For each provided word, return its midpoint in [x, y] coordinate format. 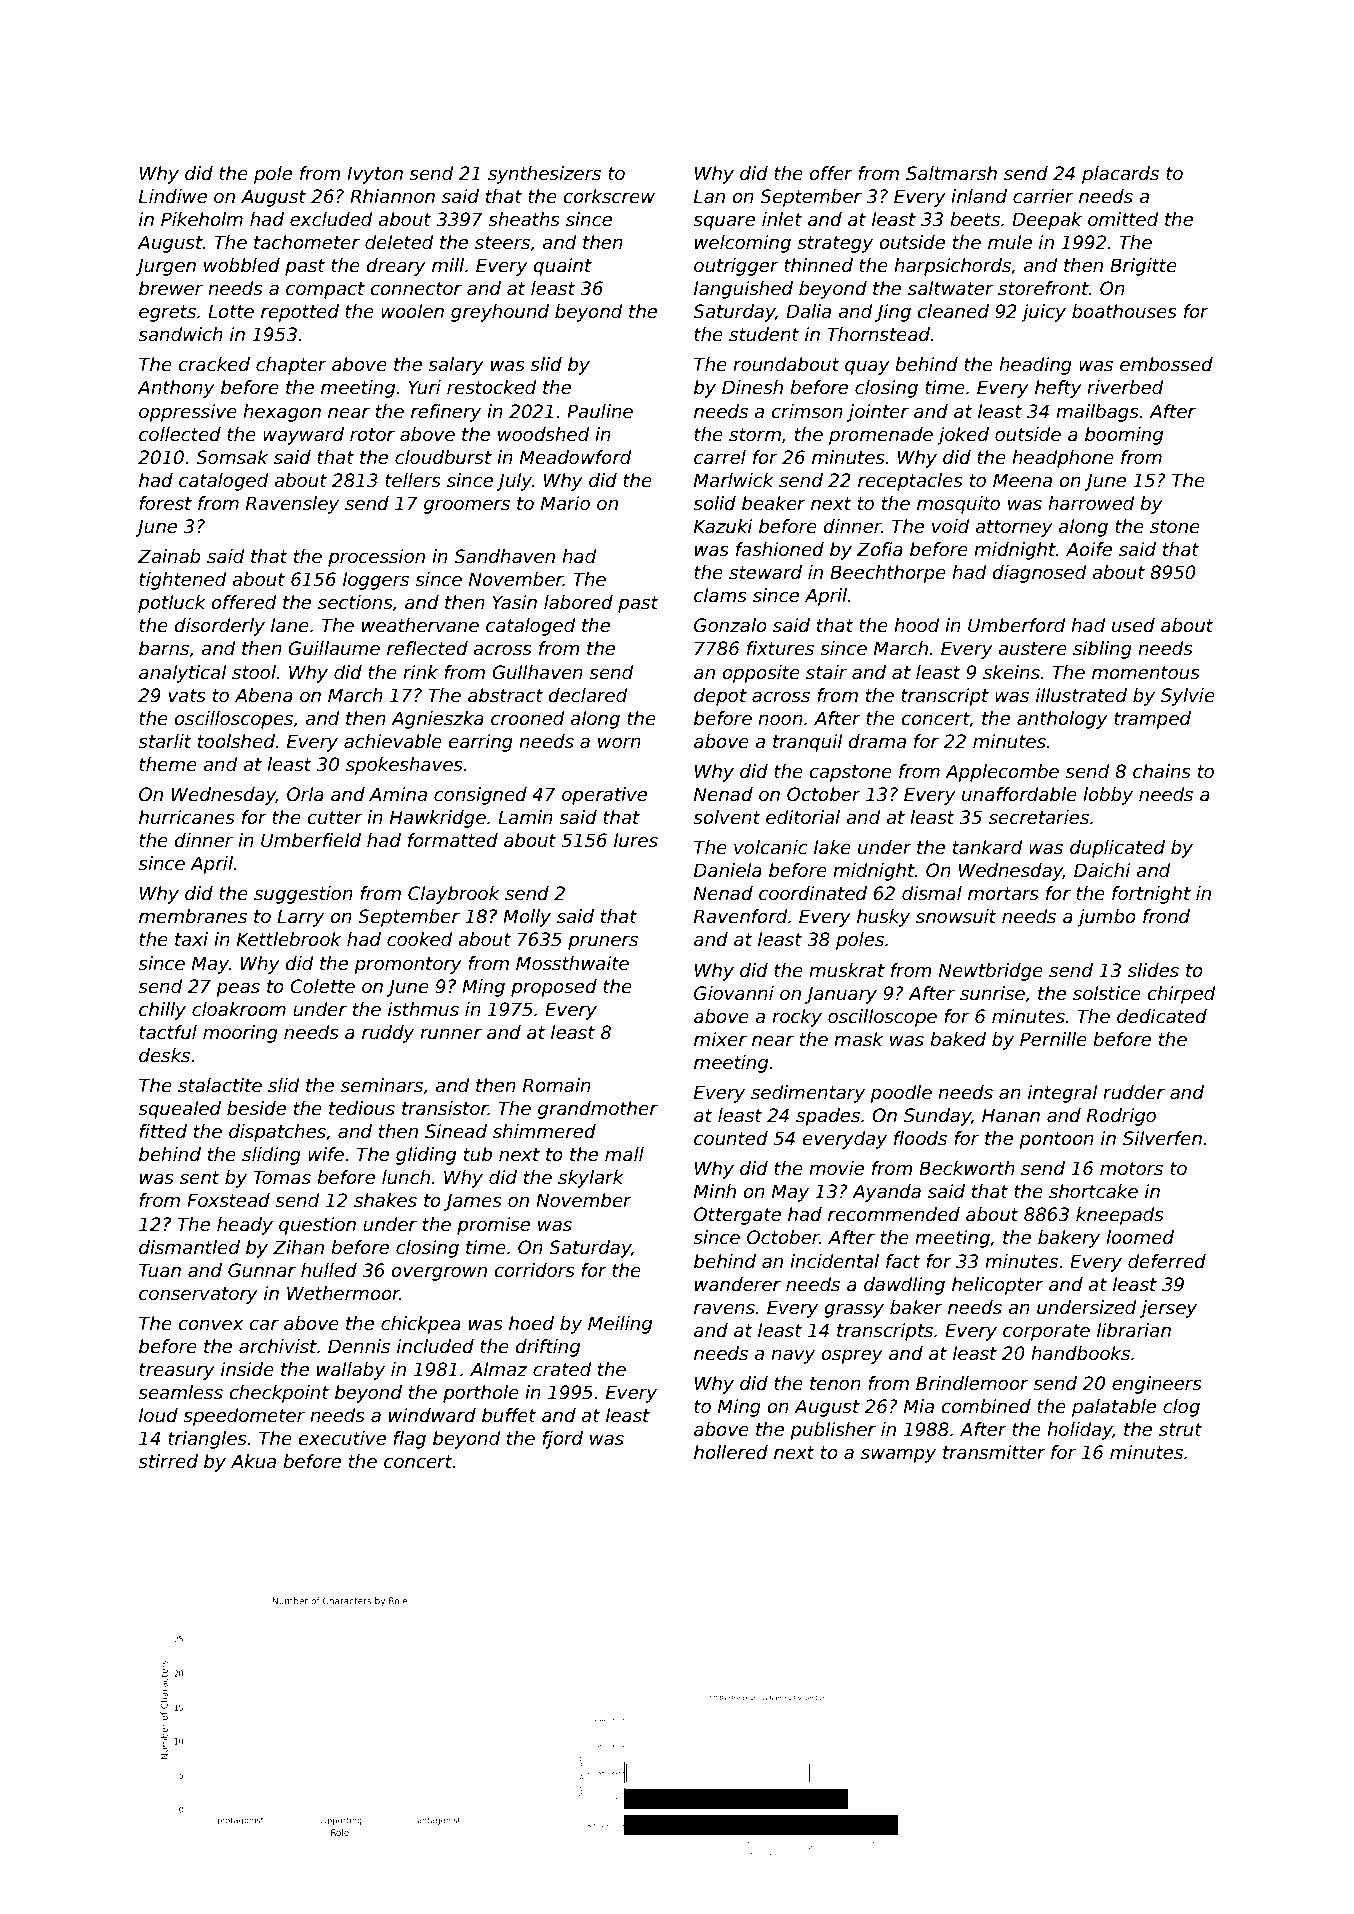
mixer [720, 1039]
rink [420, 672]
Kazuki [723, 526]
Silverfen [1162, 1138]
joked [963, 436]
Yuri [425, 387]
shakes [385, 1200]
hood [917, 625]
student [764, 334]
